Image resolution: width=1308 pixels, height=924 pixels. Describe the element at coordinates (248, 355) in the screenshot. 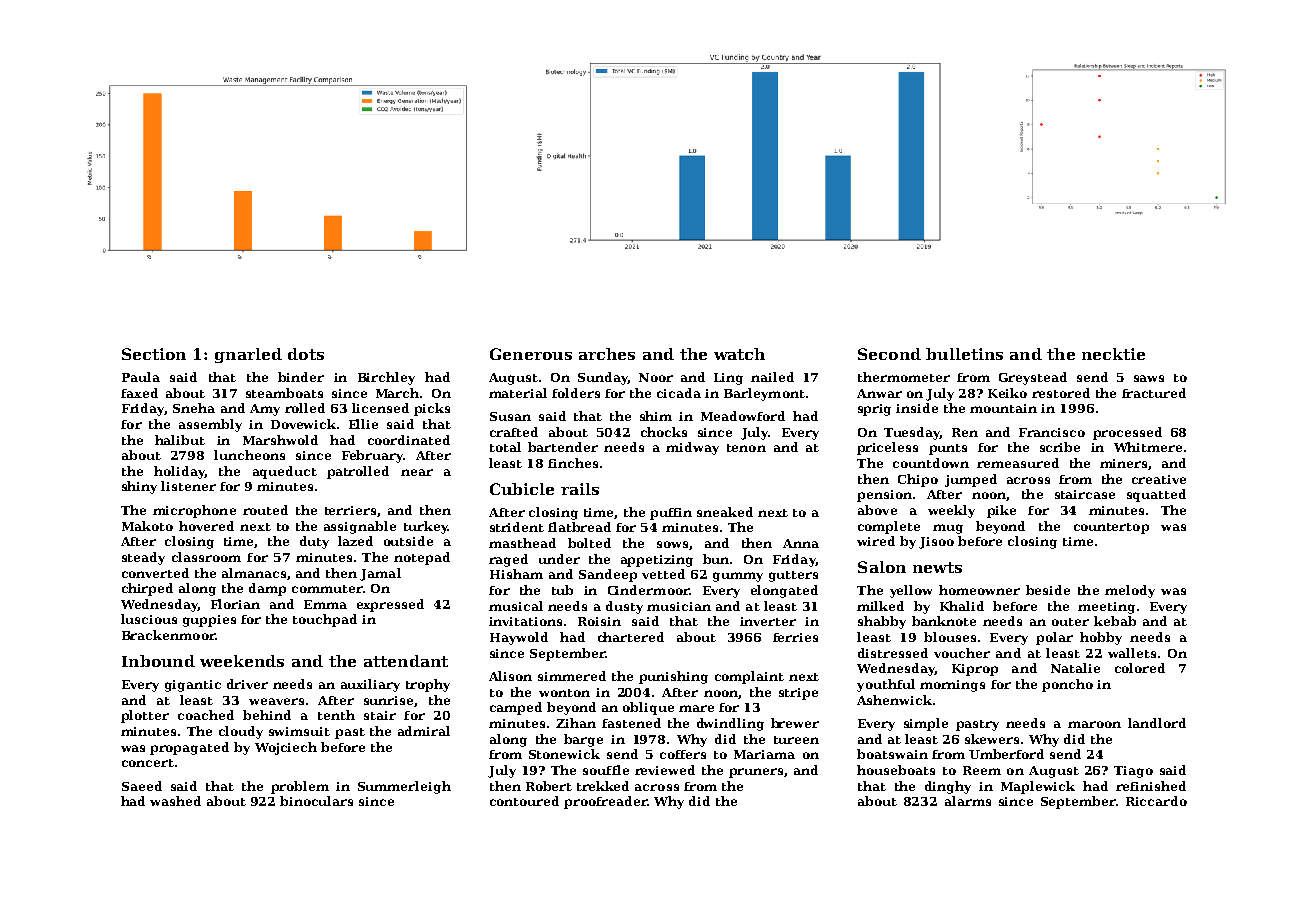

I see `gnarled` at that location.
